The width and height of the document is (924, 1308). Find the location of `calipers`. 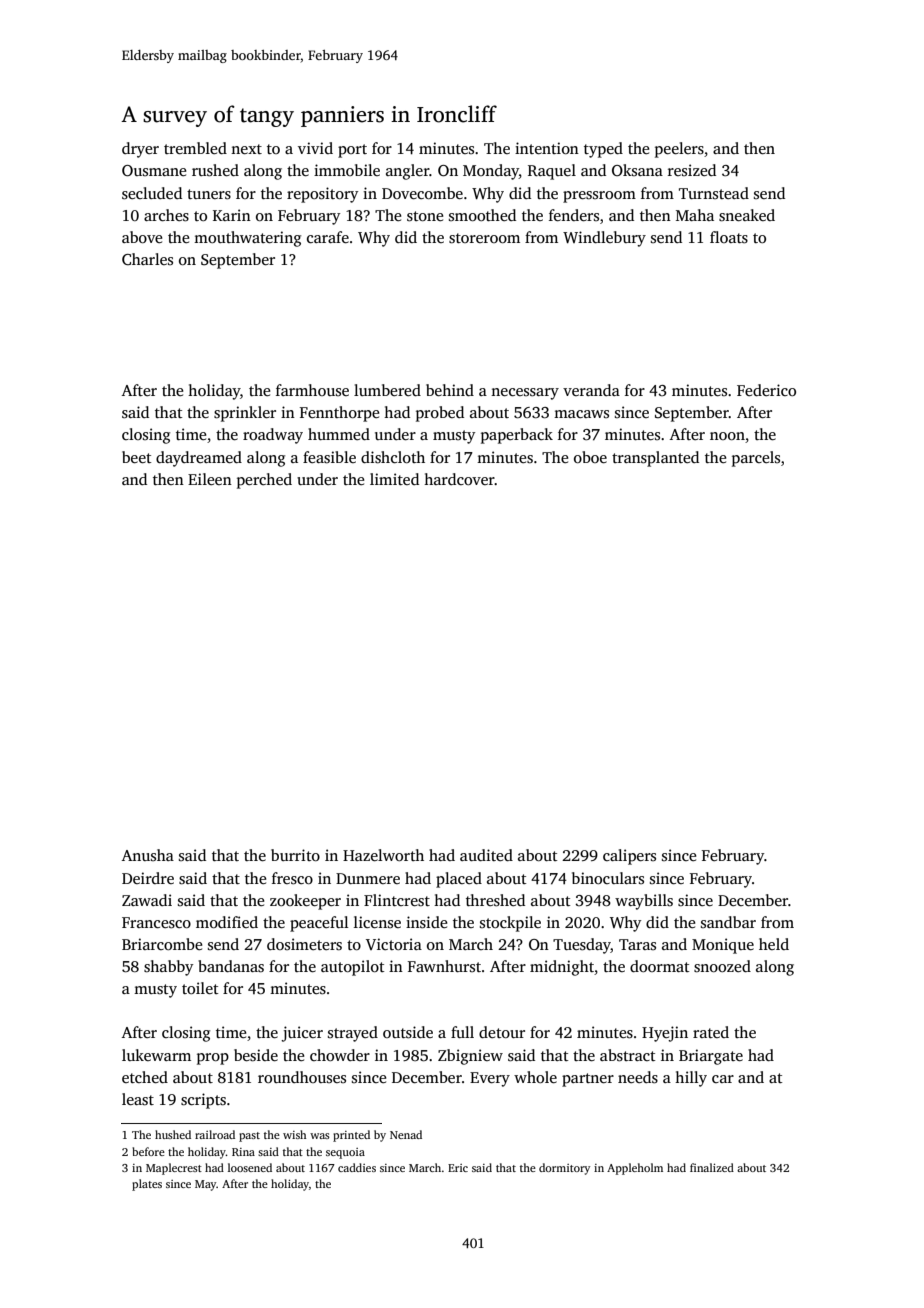

calipers is located at coordinates (629, 857).
